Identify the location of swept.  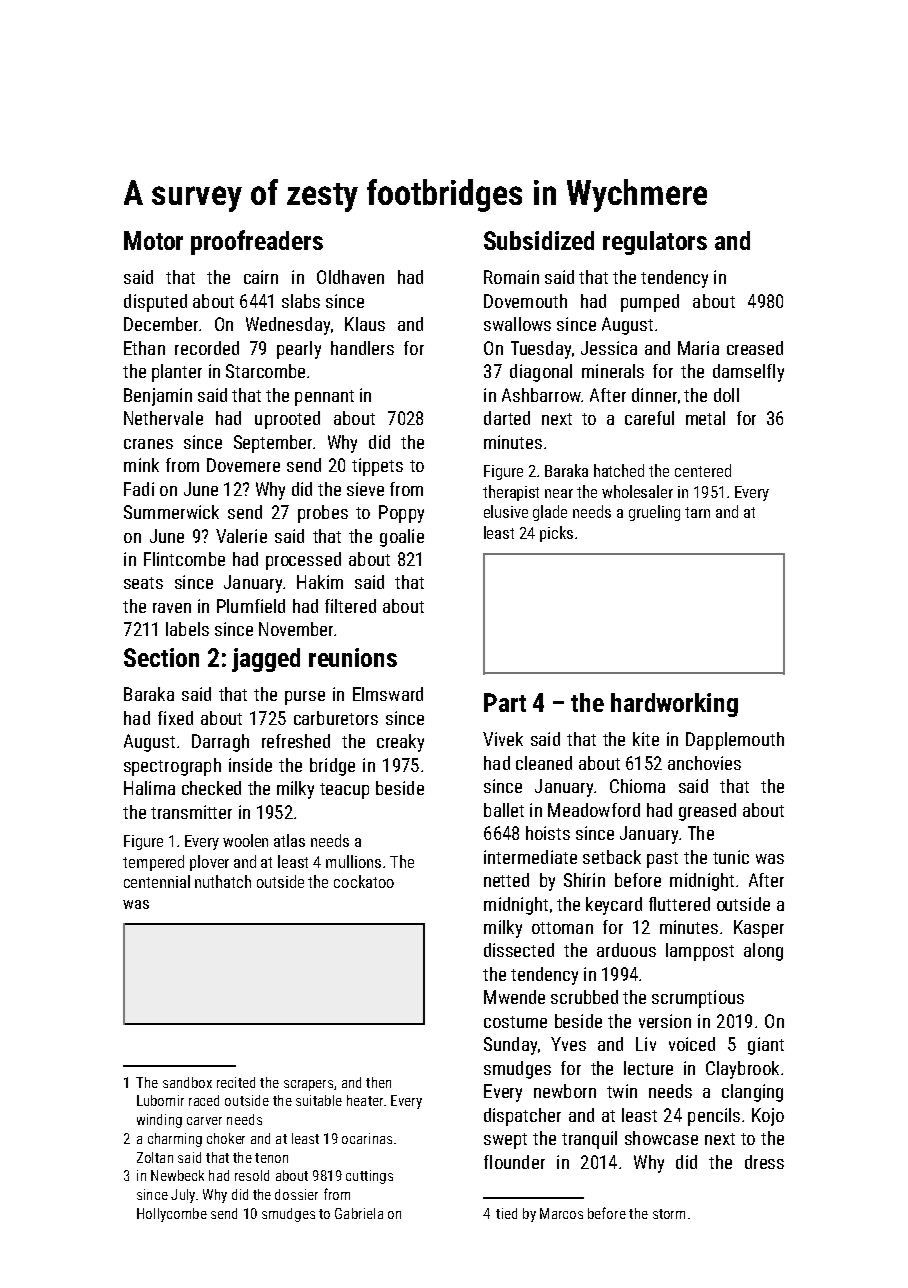
(505, 1141).
